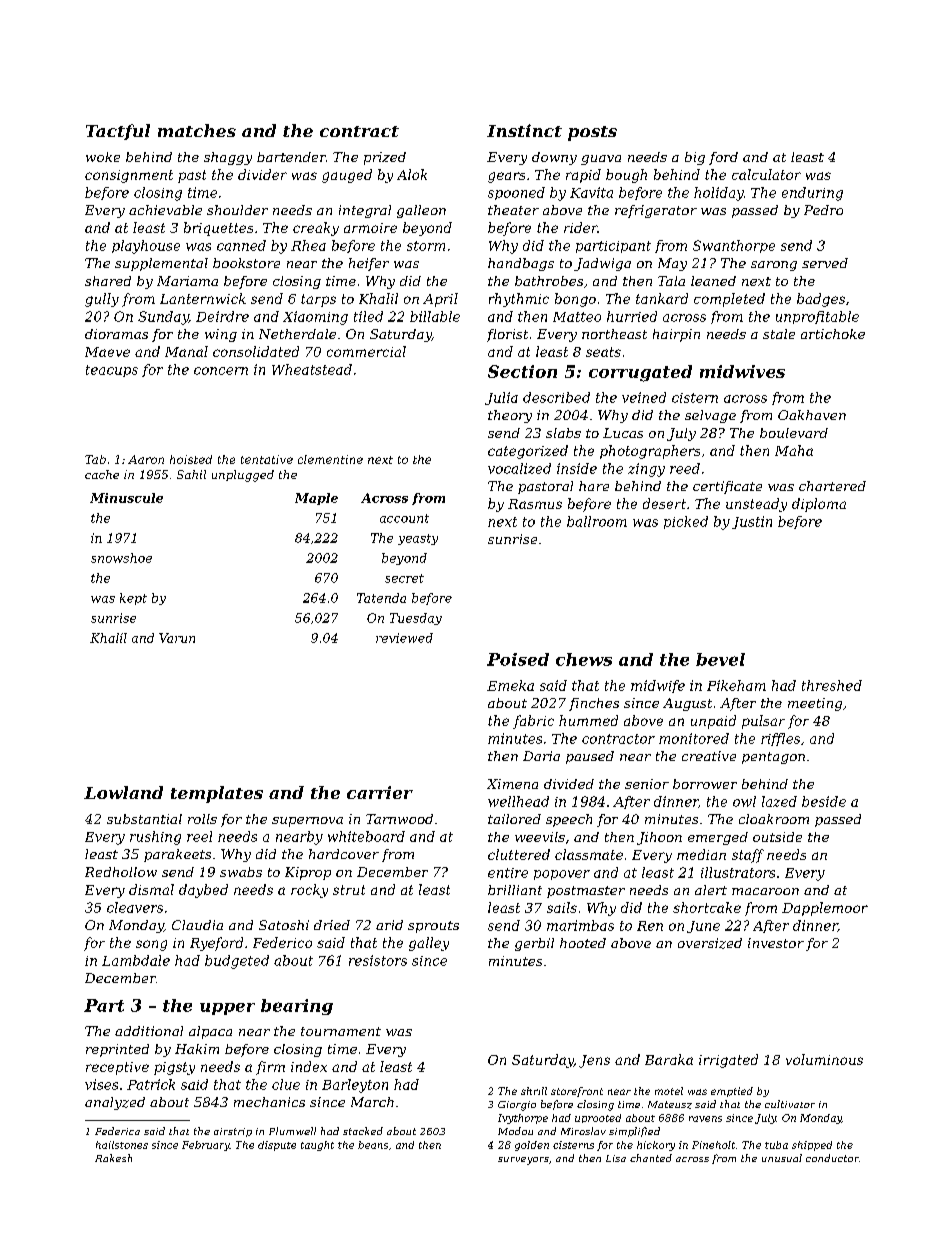  What do you see at coordinates (773, 758) in the screenshot?
I see `pentagon` at bounding box center [773, 758].
